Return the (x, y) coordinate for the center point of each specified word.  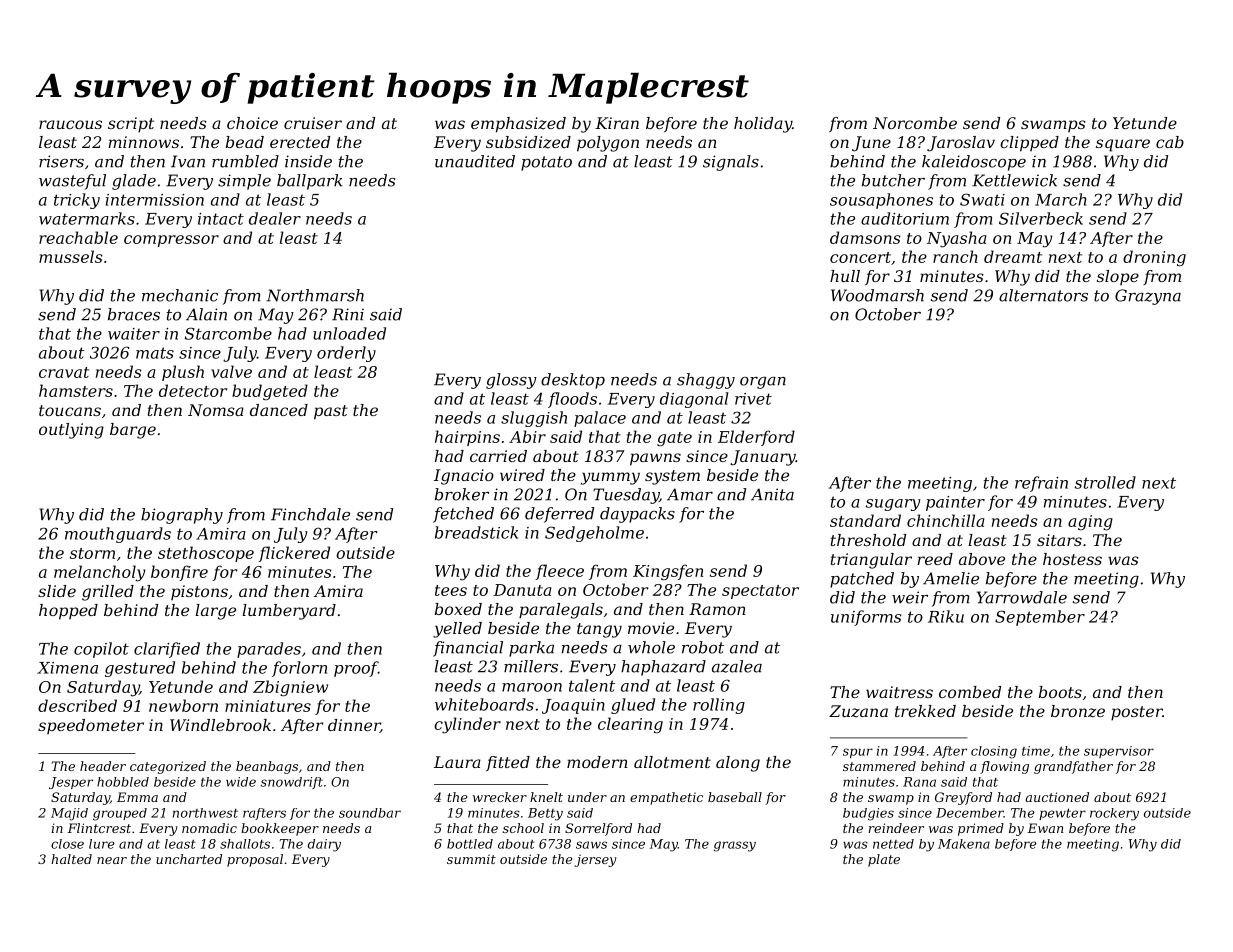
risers (61, 161)
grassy (735, 846)
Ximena (67, 668)
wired (522, 475)
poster (1137, 713)
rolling (719, 706)
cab (1170, 142)
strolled (1105, 482)
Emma (137, 797)
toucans (70, 410)
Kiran (617, 123)
